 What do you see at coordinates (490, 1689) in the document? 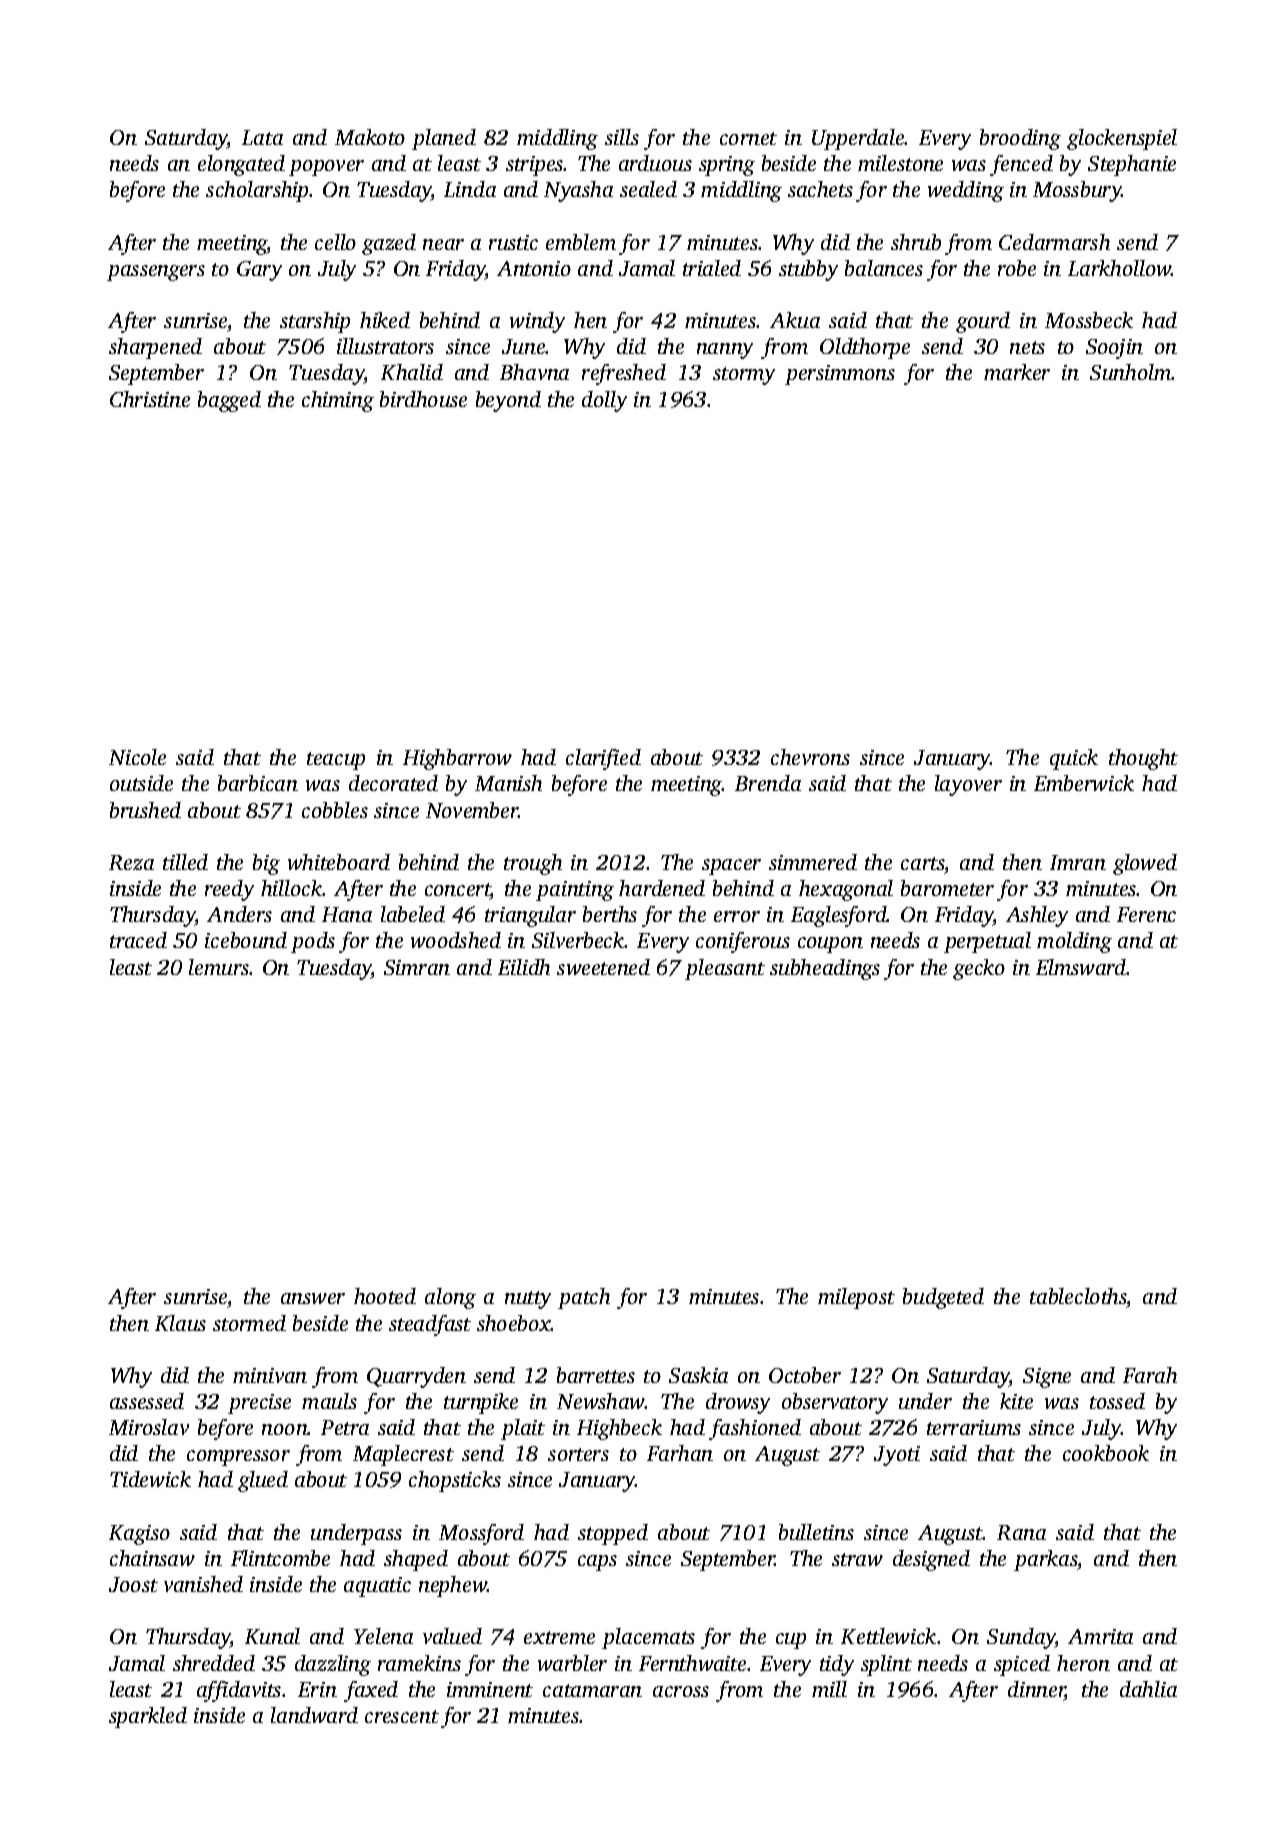
I see `imminent` at bounding box center [490, 1689].
